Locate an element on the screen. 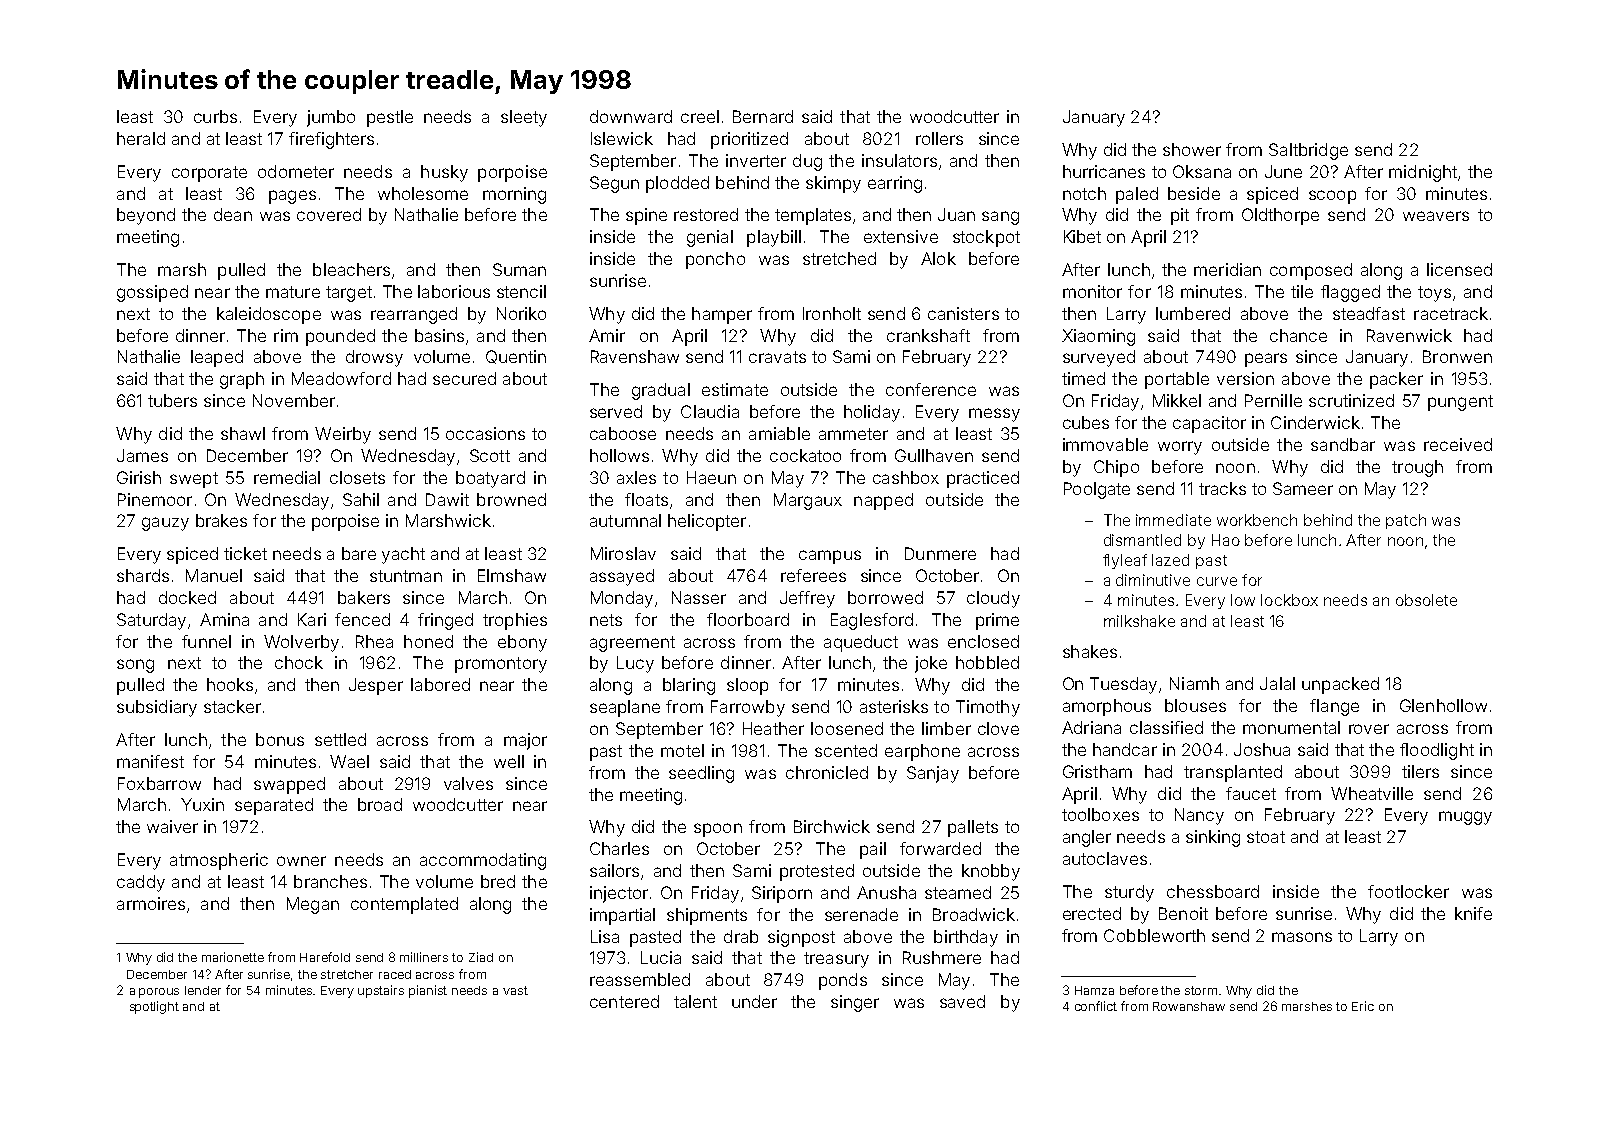 Image resolution: width=1609 pixels, height=1138 pixels. shawl is located at coordinates (243, 433).
